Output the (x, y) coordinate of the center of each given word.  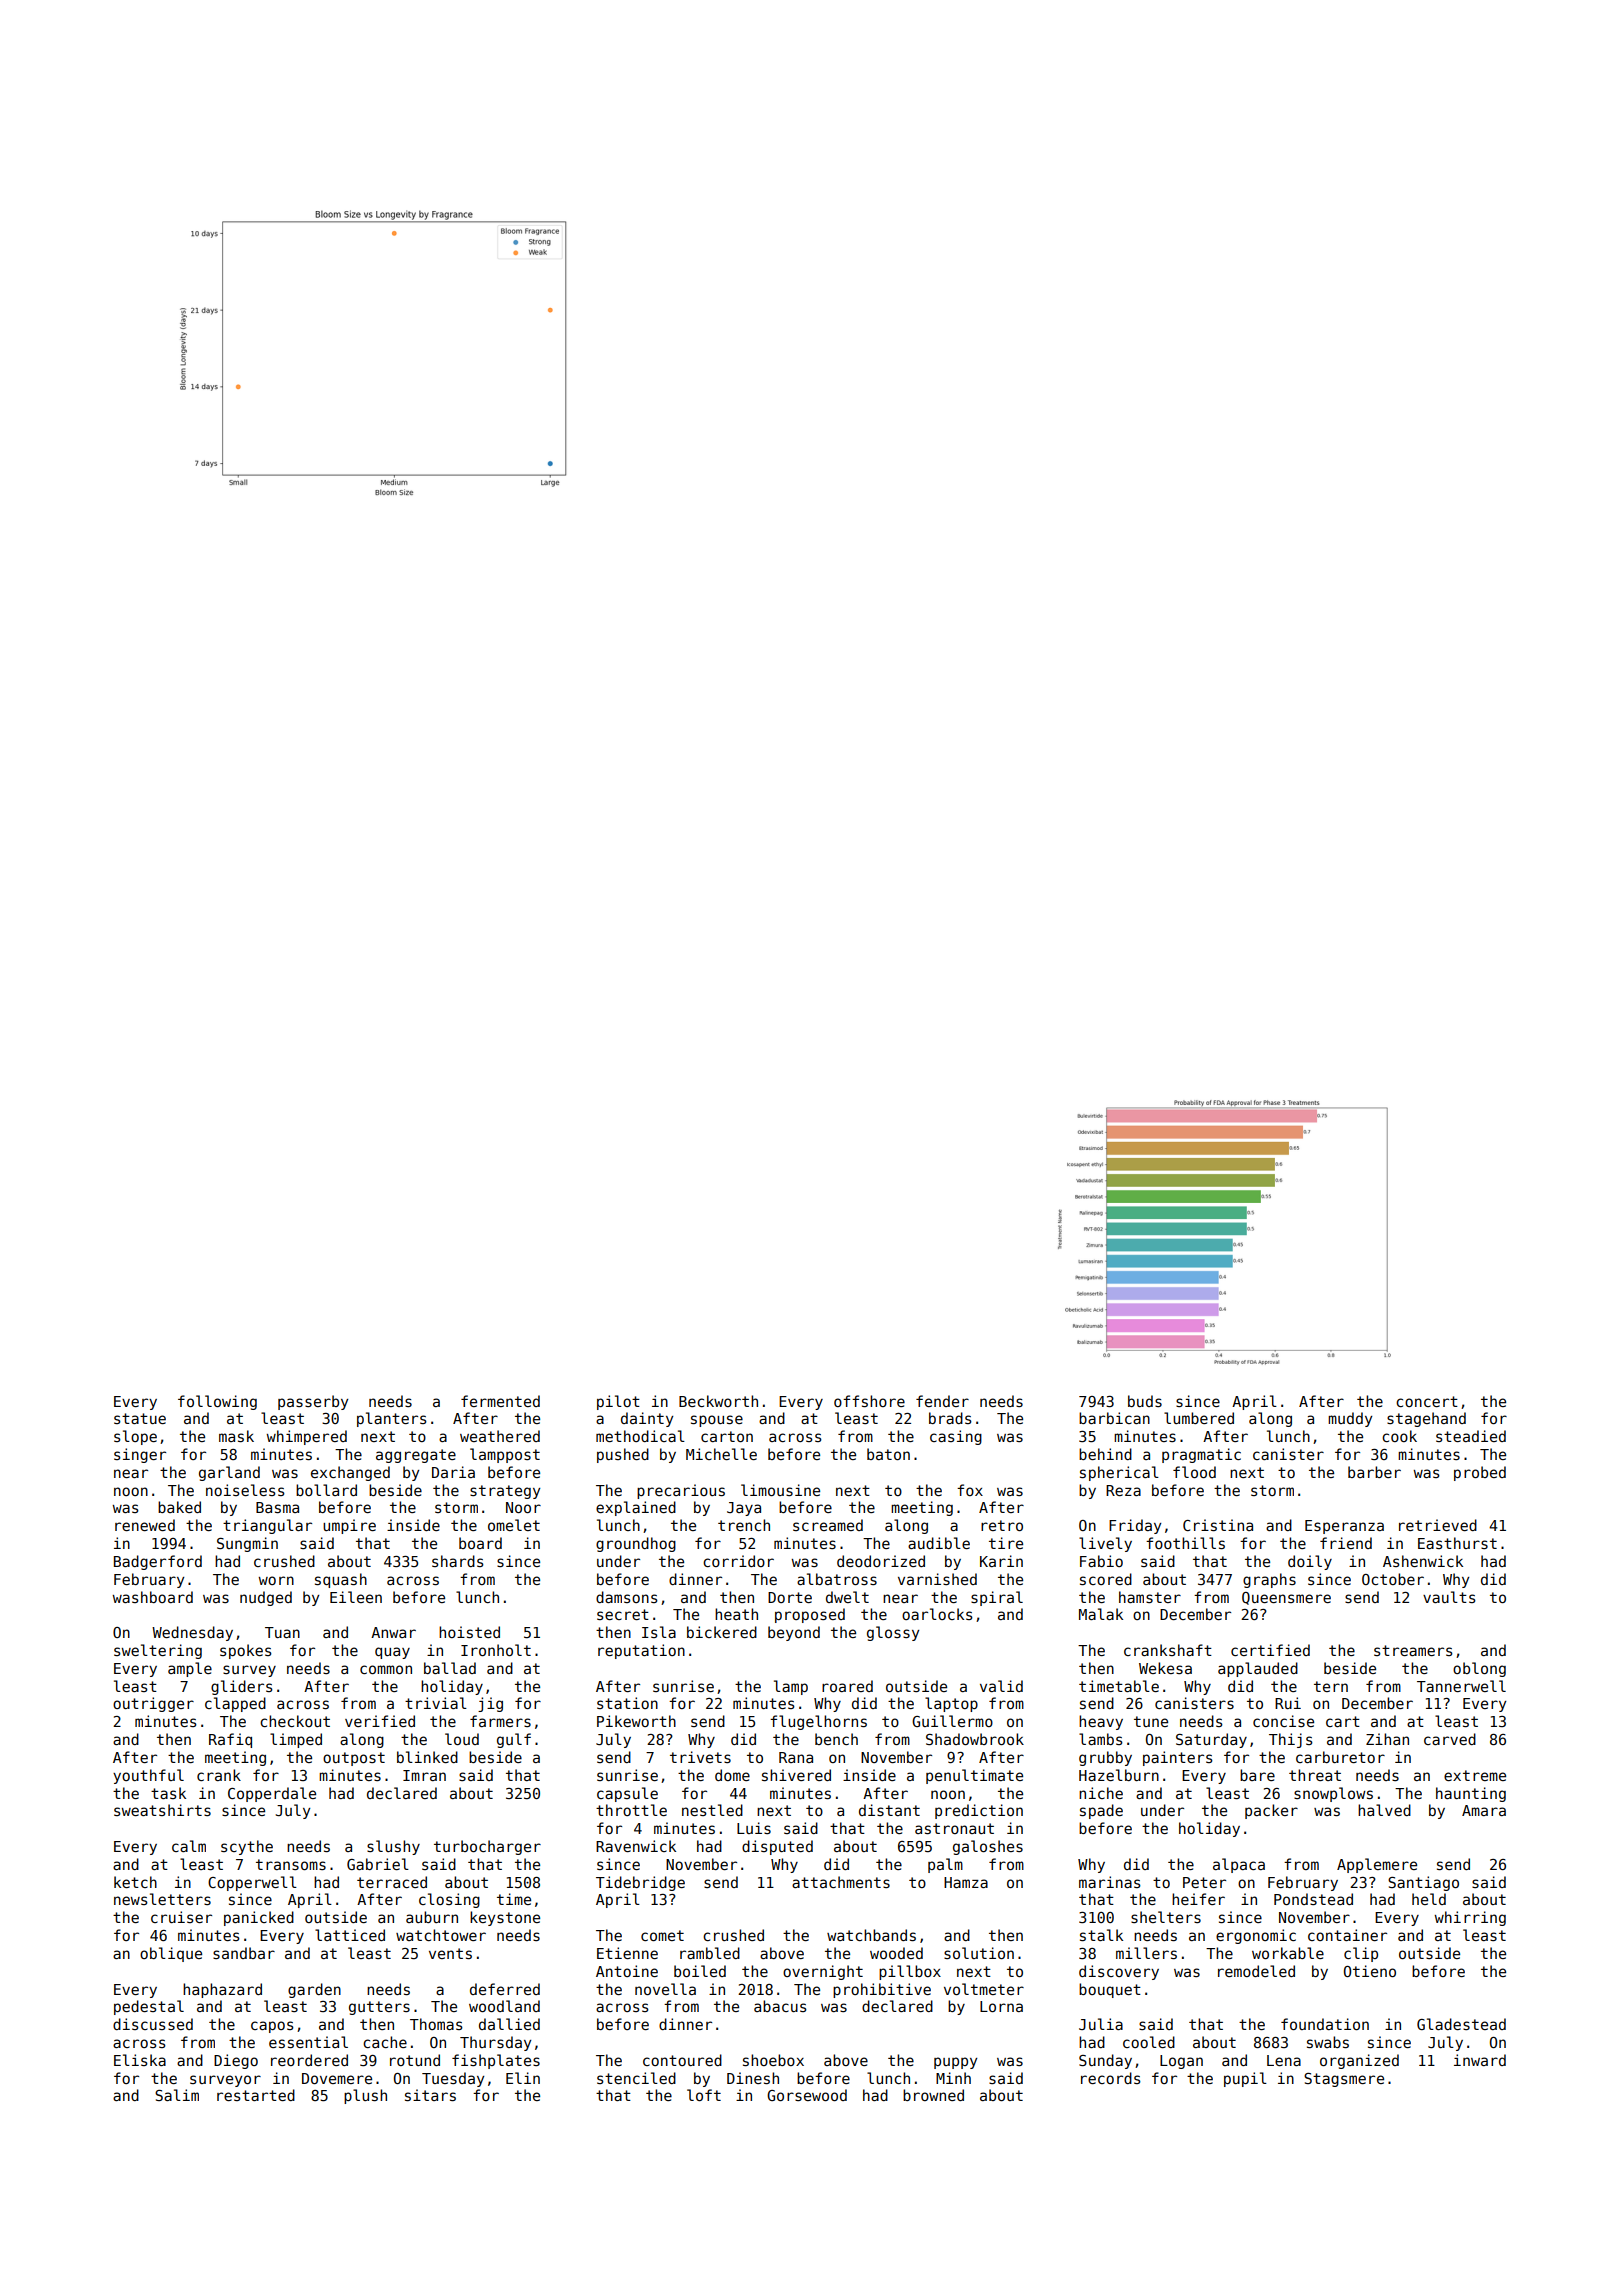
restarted (256, 2095)
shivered (796, 1775)
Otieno (1370, 1971)
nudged (266, 1598)
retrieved (1438, 1525)
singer (140, 1455)
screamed (828, 1525)
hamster (1150, 1597)
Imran (424, 1775)
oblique (171, 1954)
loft (704, 2095)
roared (847, 1686)
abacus (780, 2006)
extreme (1475, 1775)
